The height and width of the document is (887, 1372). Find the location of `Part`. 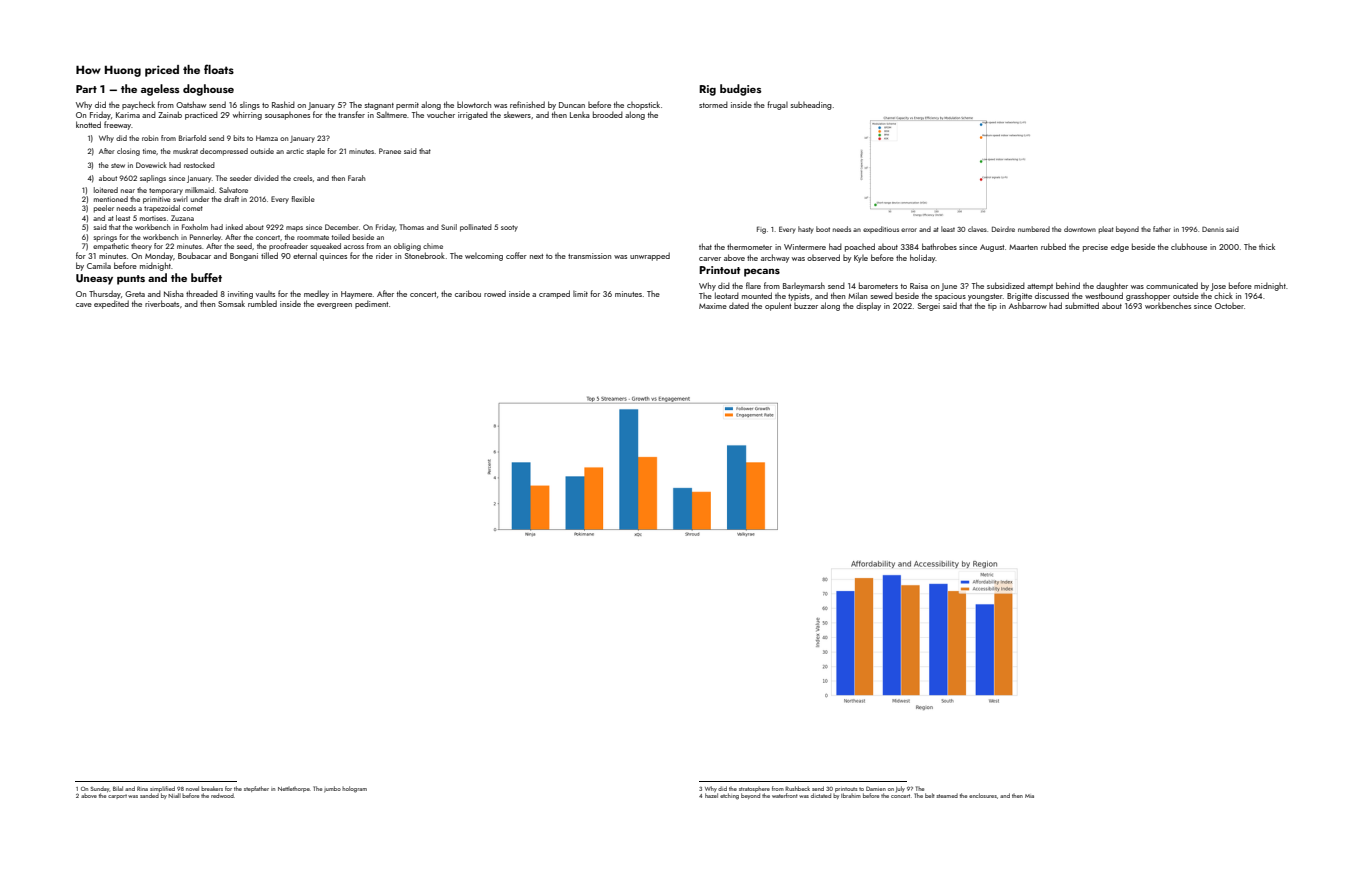

Part is located at coordinates (86, 89).
